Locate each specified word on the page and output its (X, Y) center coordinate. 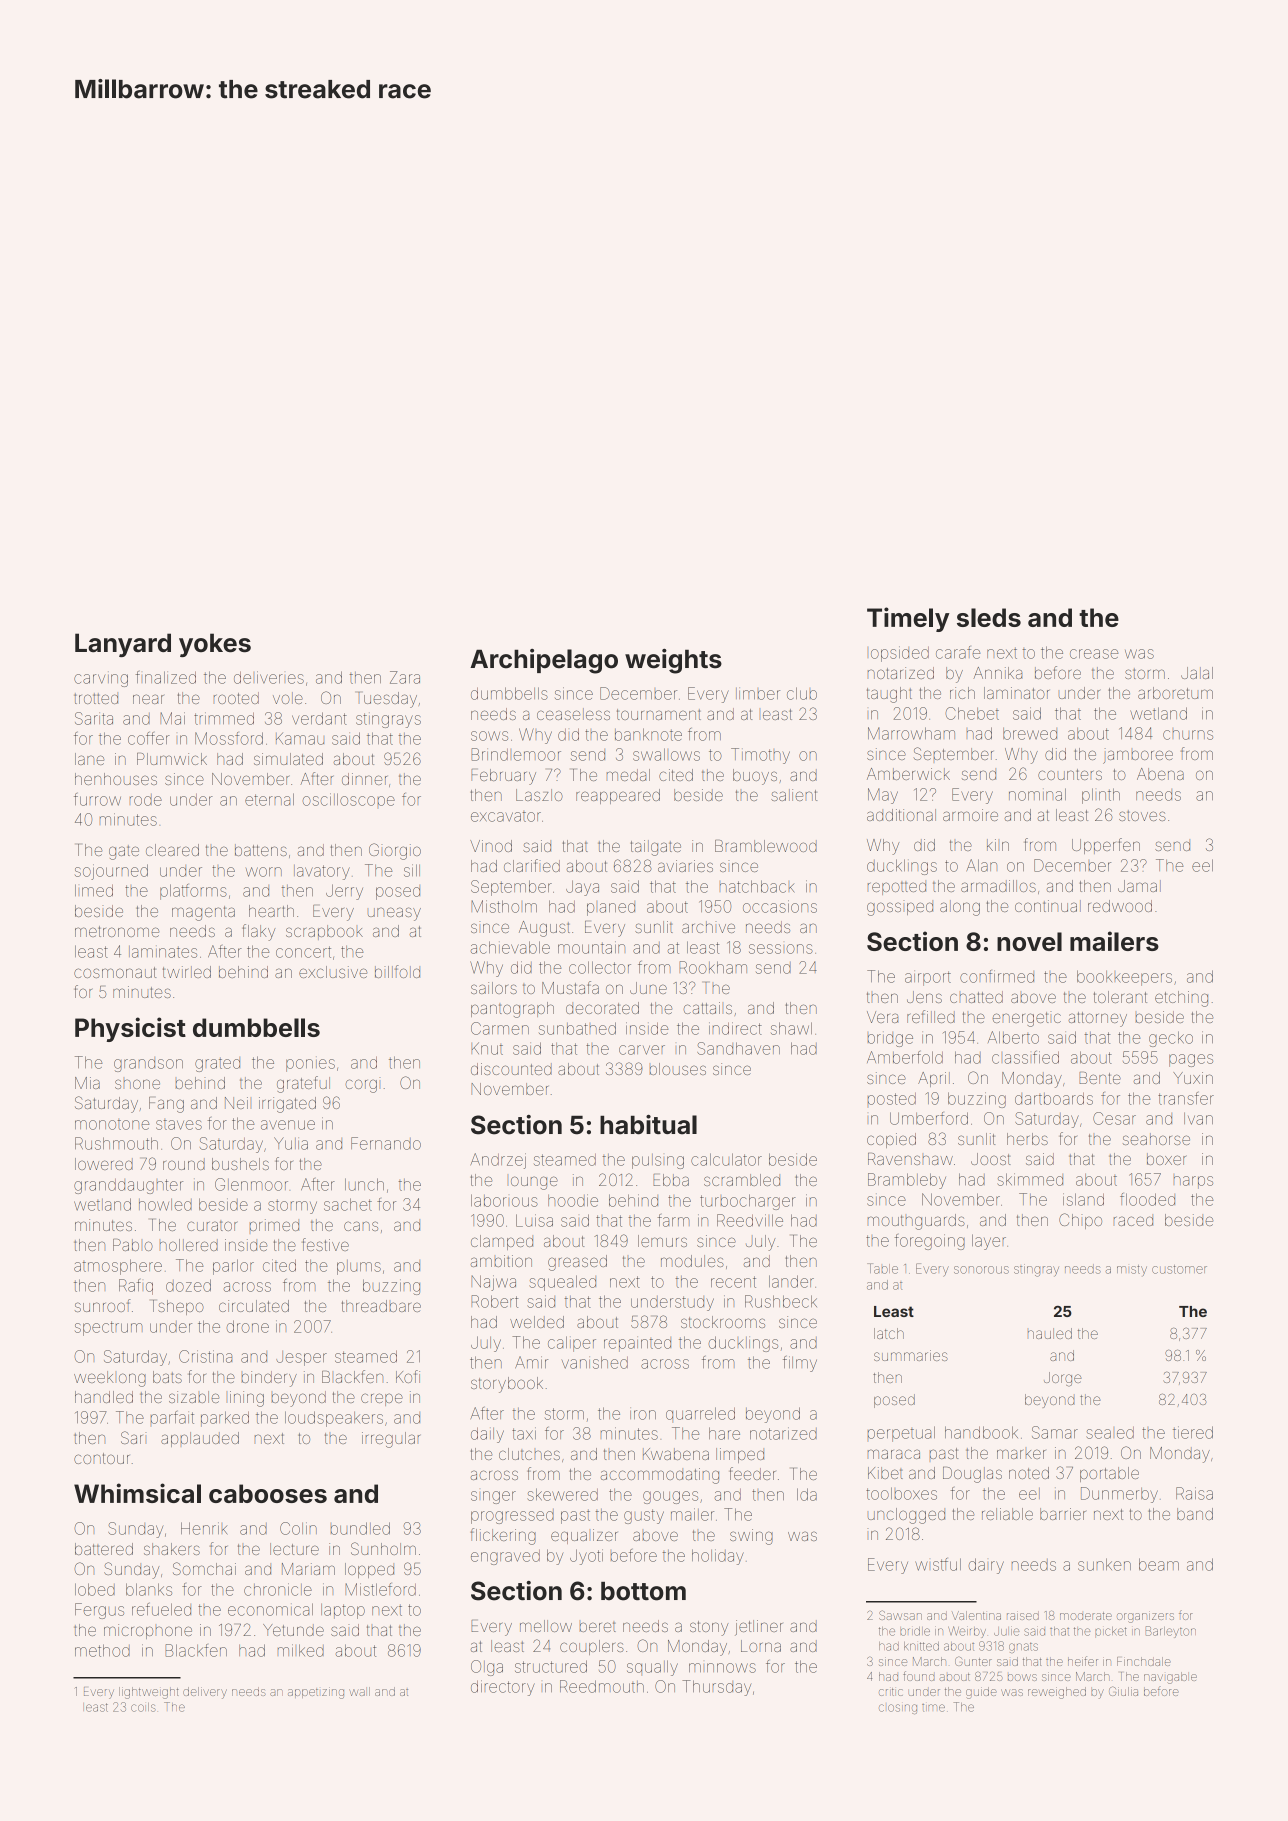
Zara (405, 677)
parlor (233, 1267)
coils (143, 1707)
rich (962, 693)
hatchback (757, 886)
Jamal (1139, 886)
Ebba (671, 1180)
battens (261, 850)
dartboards (1054, 1098)
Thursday (716, 1688)
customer (1179, 1269)
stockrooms (723, 1322)
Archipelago (544, 661)
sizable (194, 1397)
